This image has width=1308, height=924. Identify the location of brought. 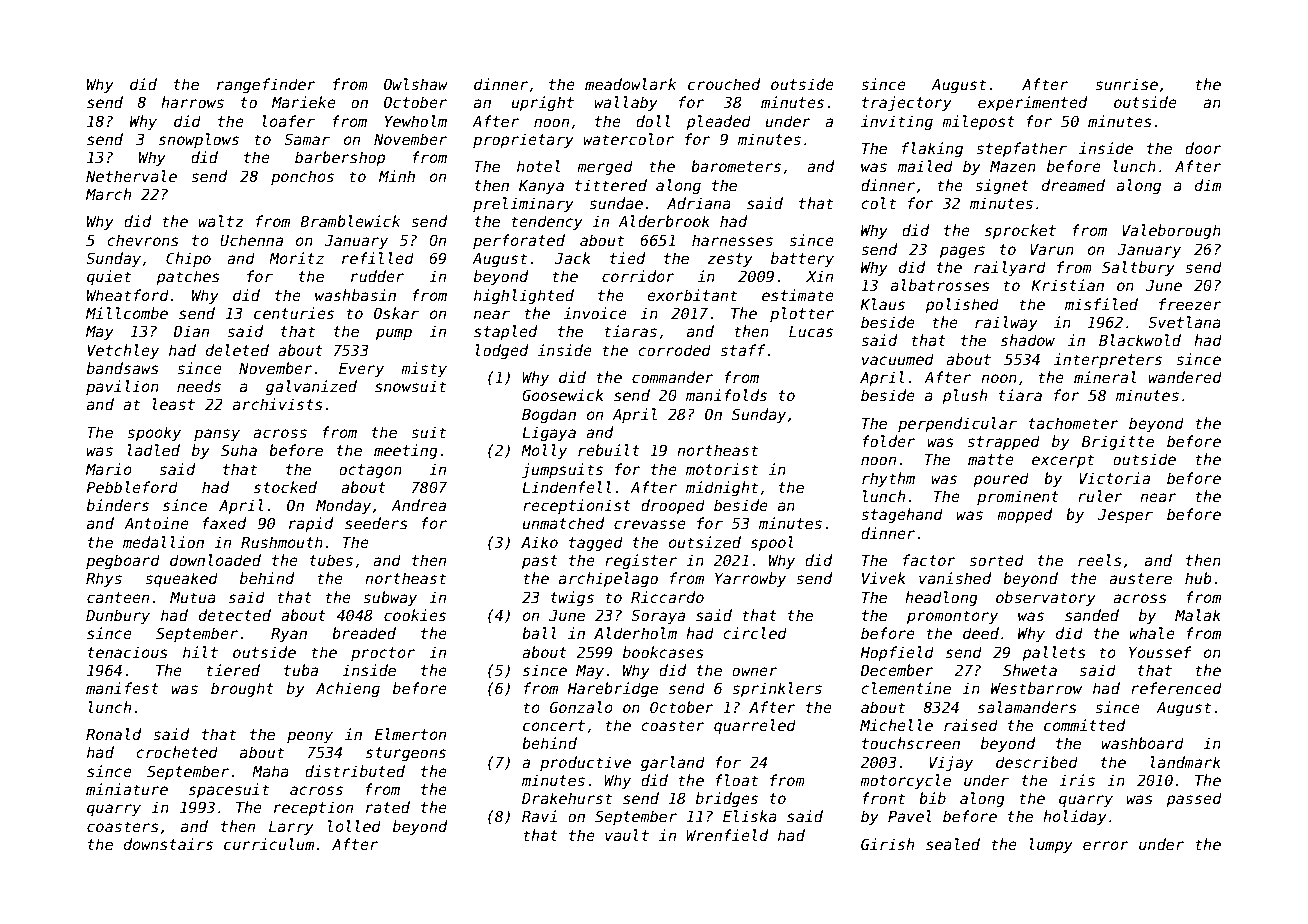
(242, 689).
